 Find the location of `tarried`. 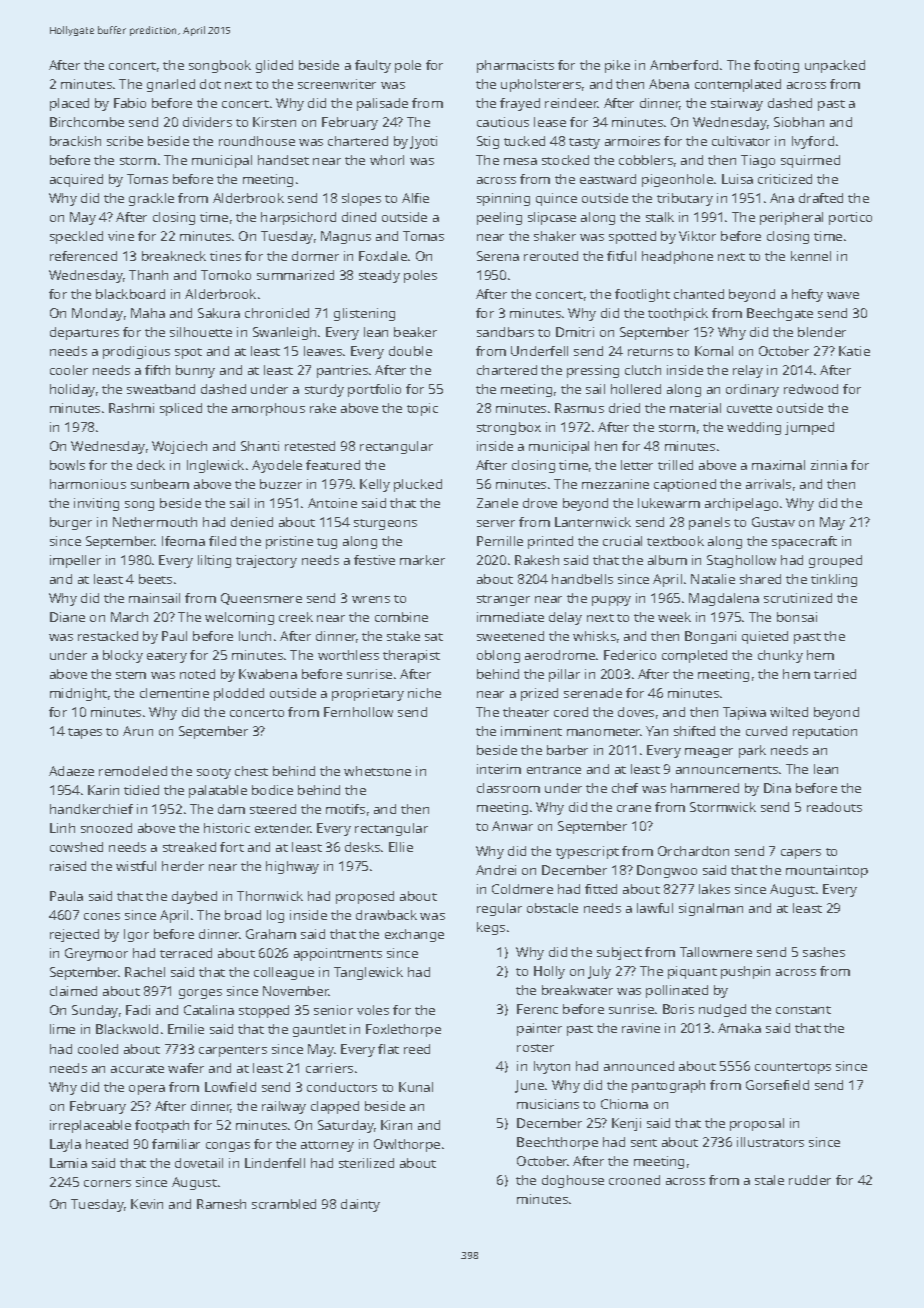

tarried is located at coordinates (835, 674).
